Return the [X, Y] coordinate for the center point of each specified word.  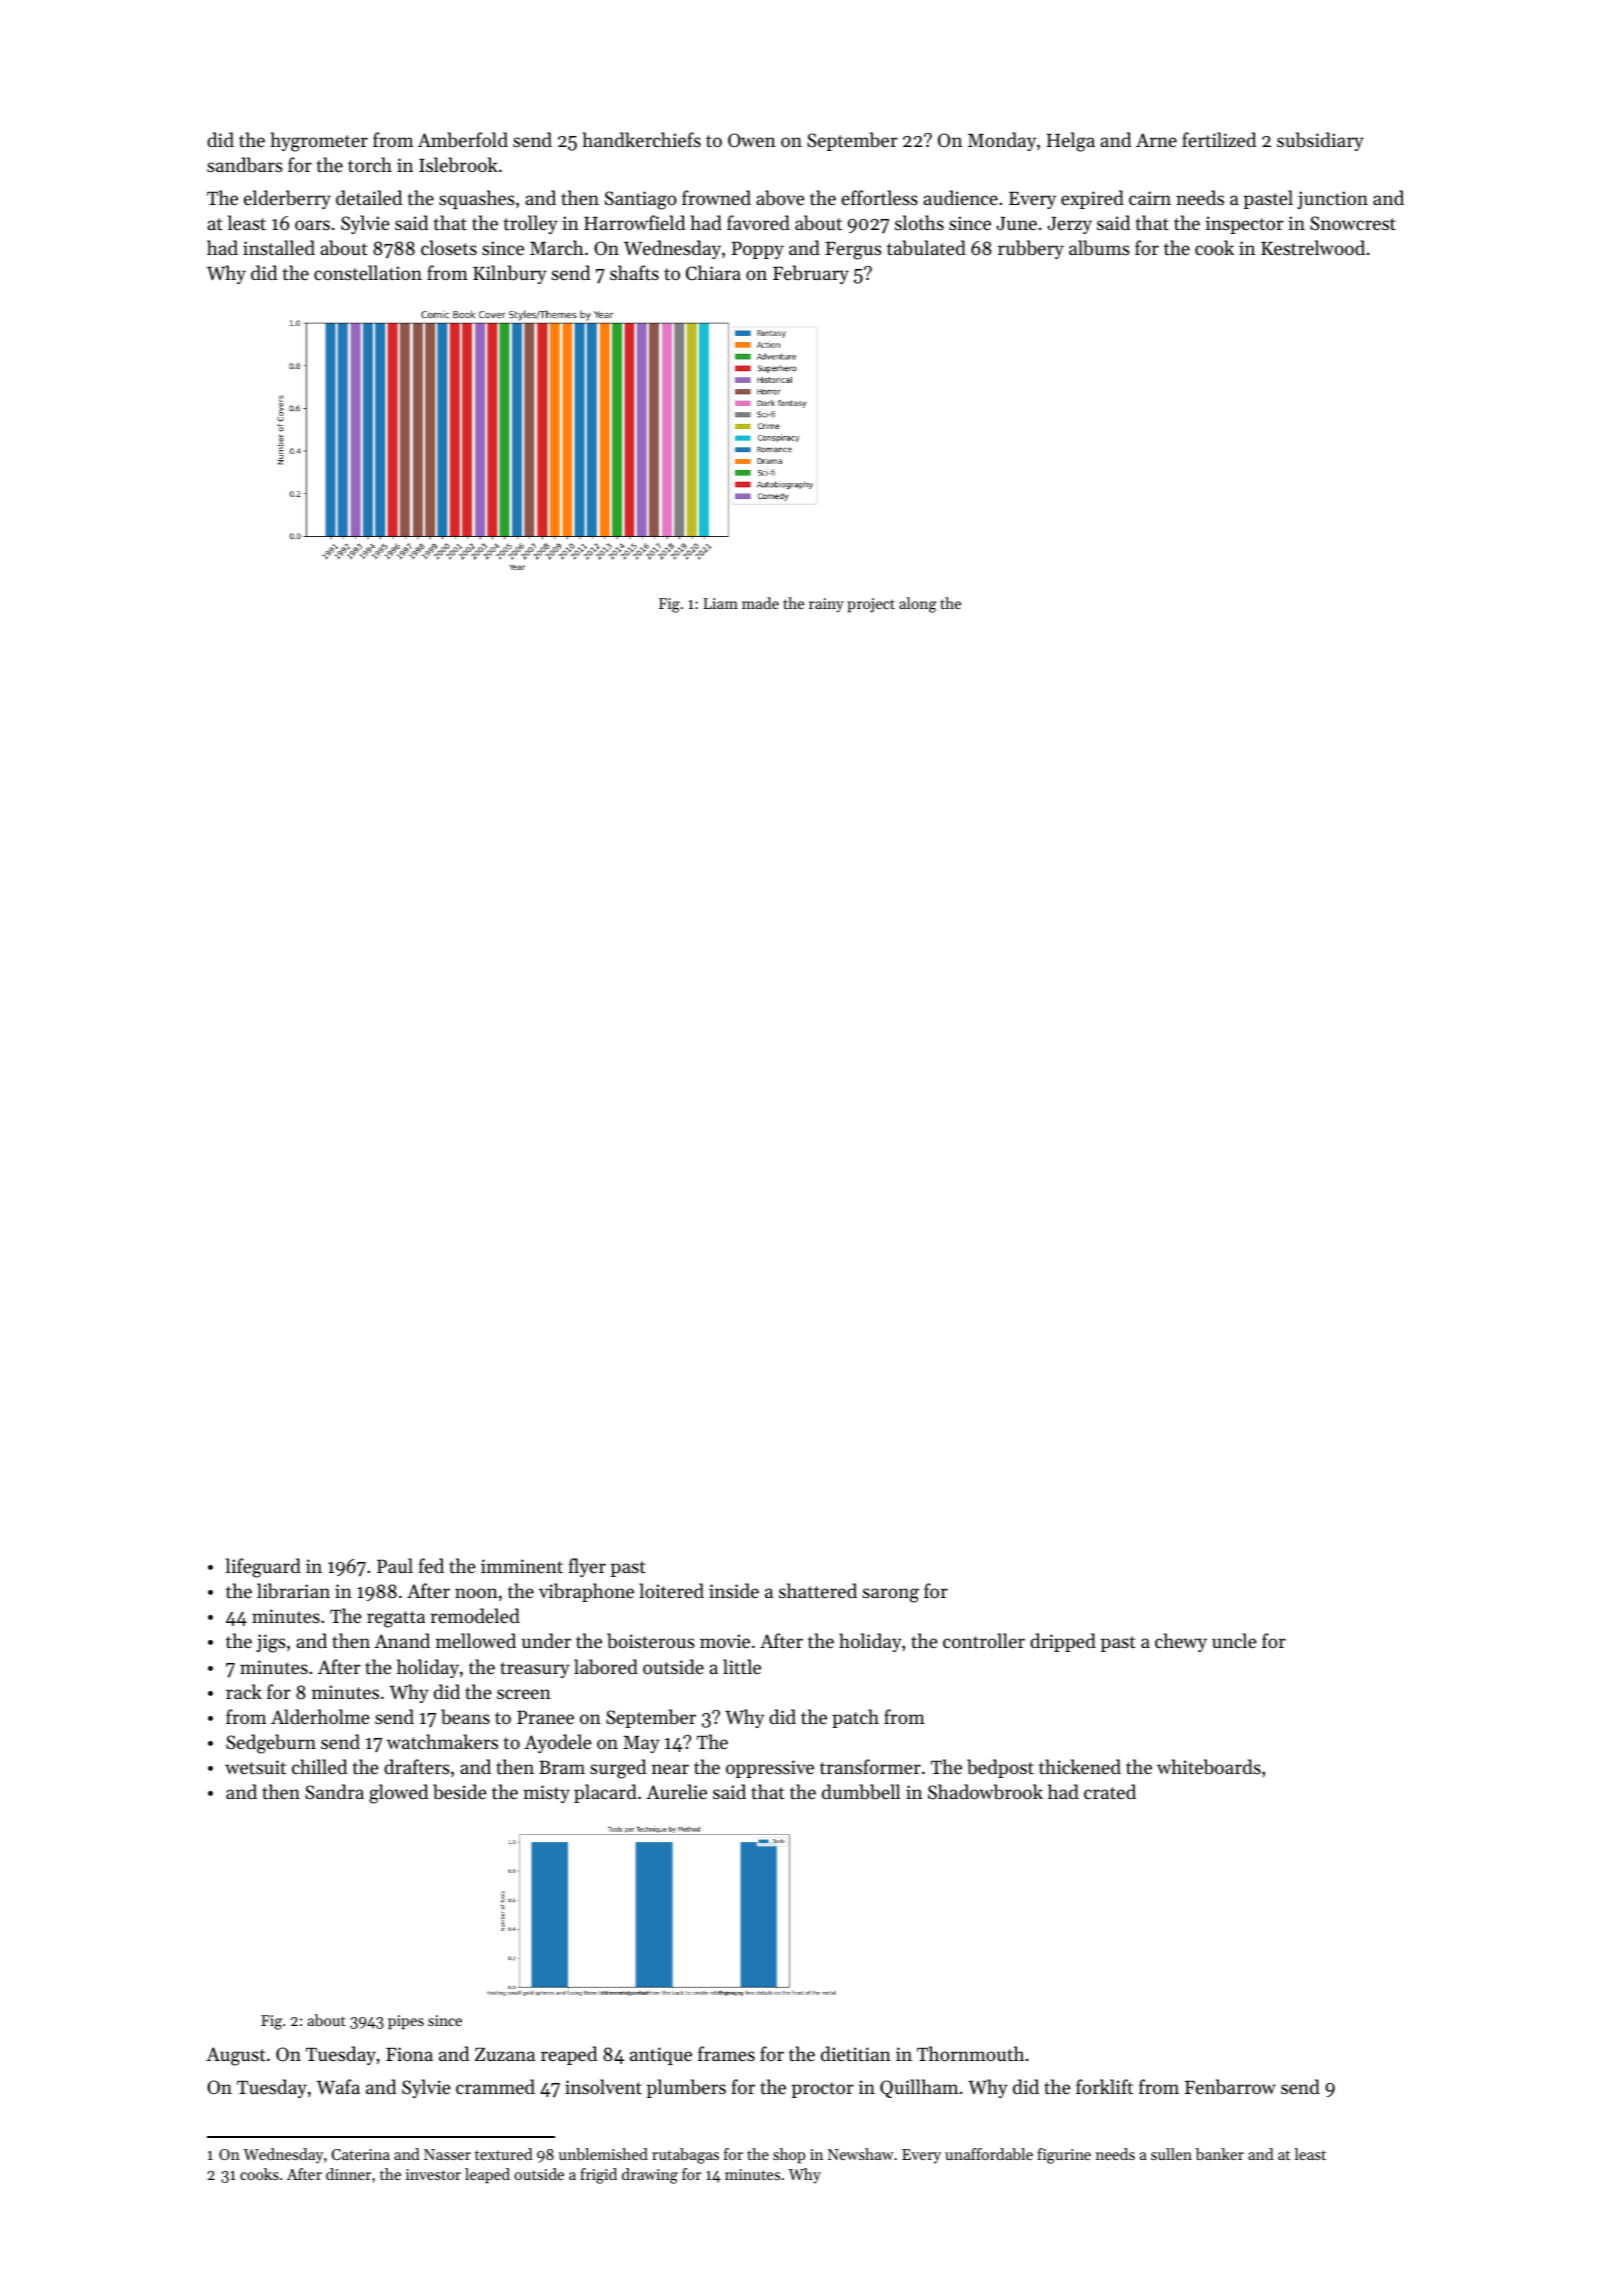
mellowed [476, 1640]
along [918, 605]
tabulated [926, 247]
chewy [1181, 1642]
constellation [368, 272]
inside [734, 1590]
